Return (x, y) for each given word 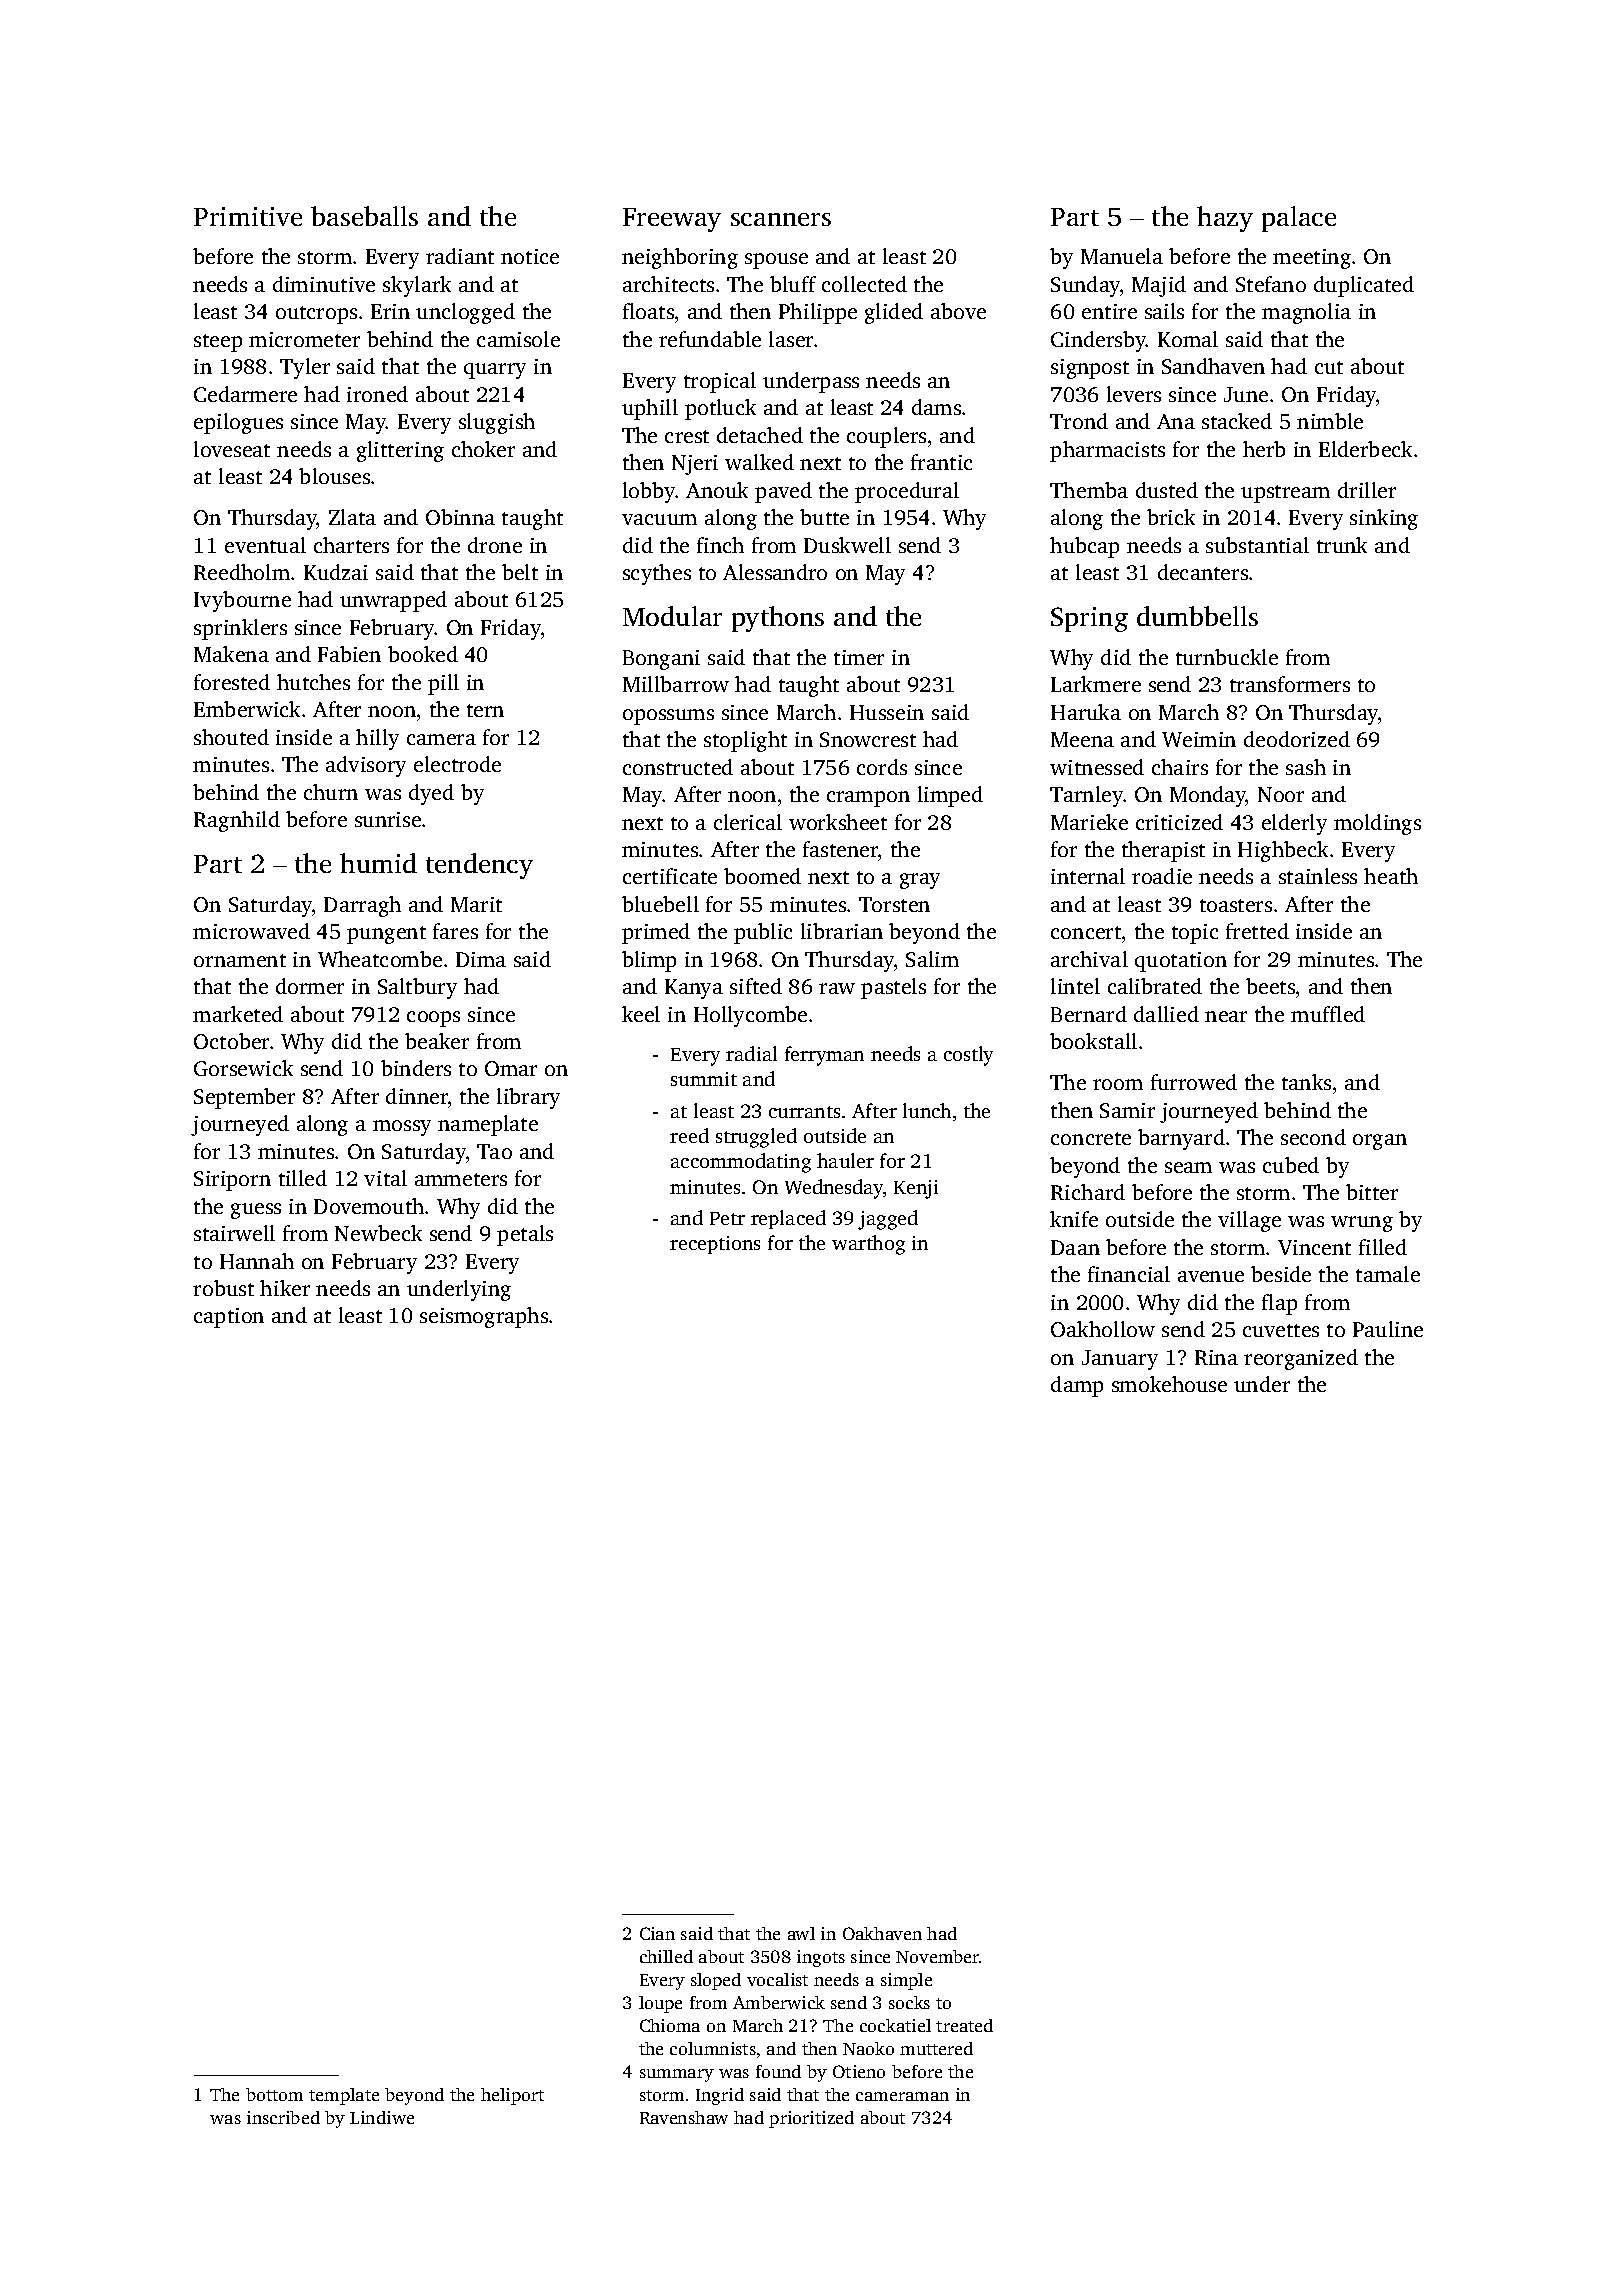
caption (229, 1318)
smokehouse (1169, 1384)
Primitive (248, 216)
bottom (274, 2094)
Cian (657, 1933)
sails (1164, 311)
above (958, 311)
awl (801, 1933)
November (938, 1956)
